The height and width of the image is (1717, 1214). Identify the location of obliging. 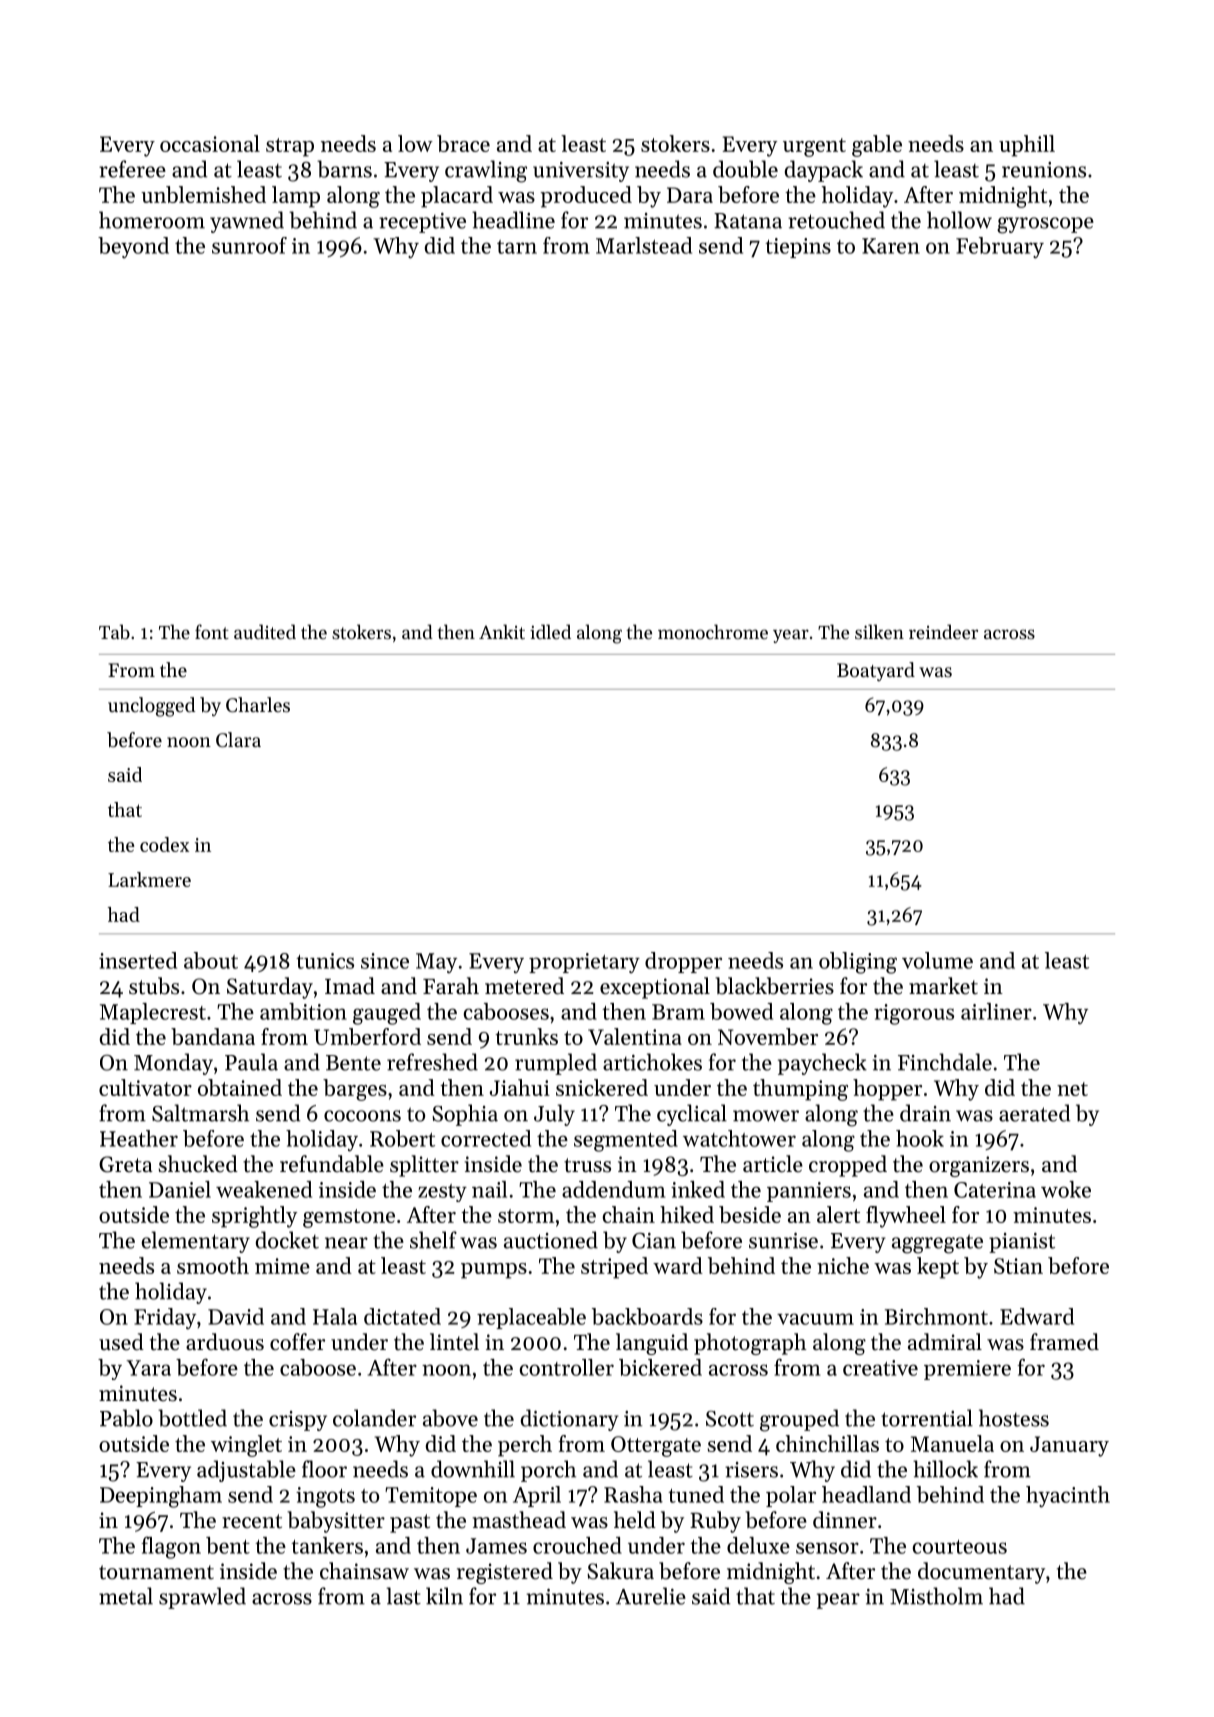
(858, 963).
